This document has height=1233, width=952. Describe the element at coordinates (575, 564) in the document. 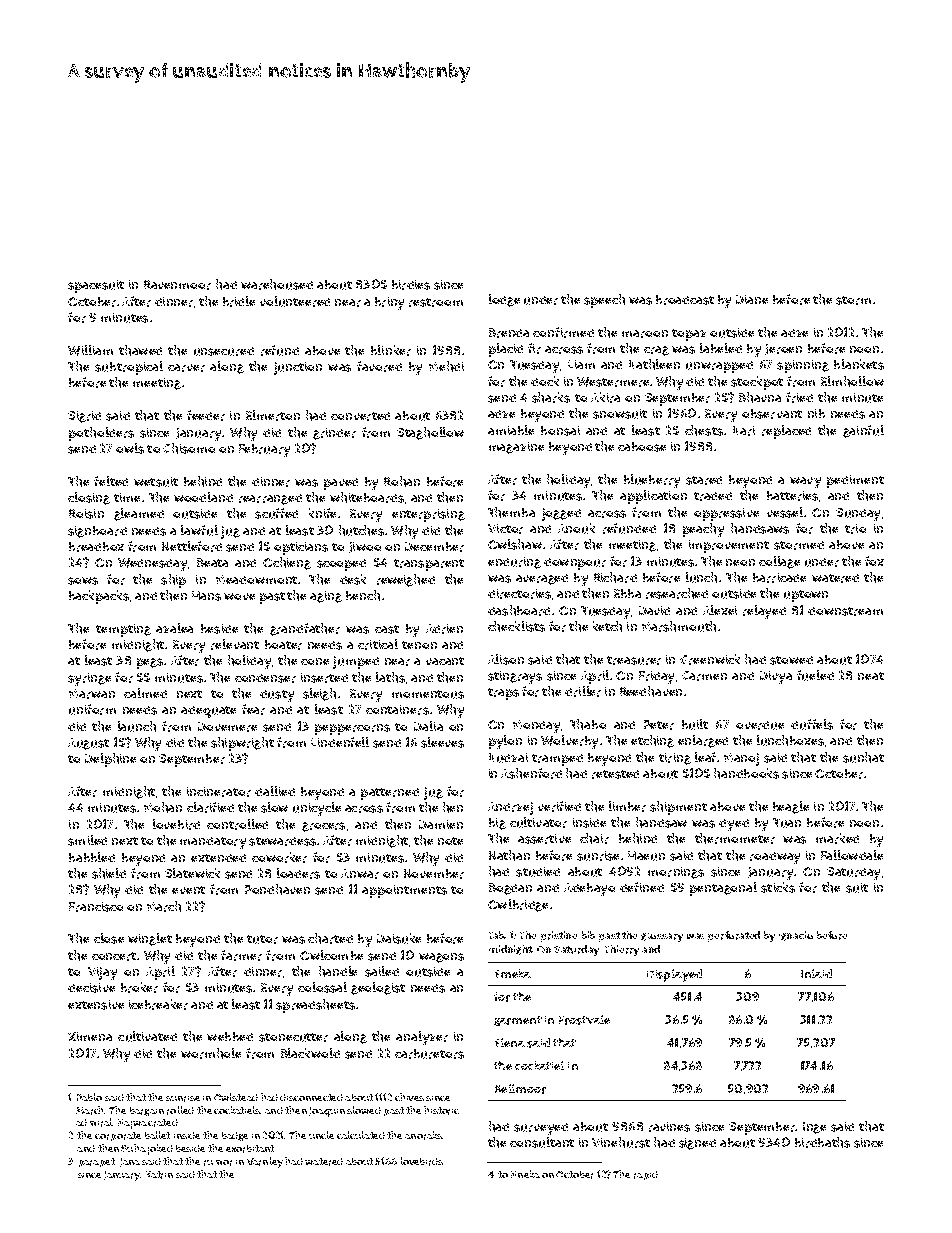

I see `downpour` at that location.
